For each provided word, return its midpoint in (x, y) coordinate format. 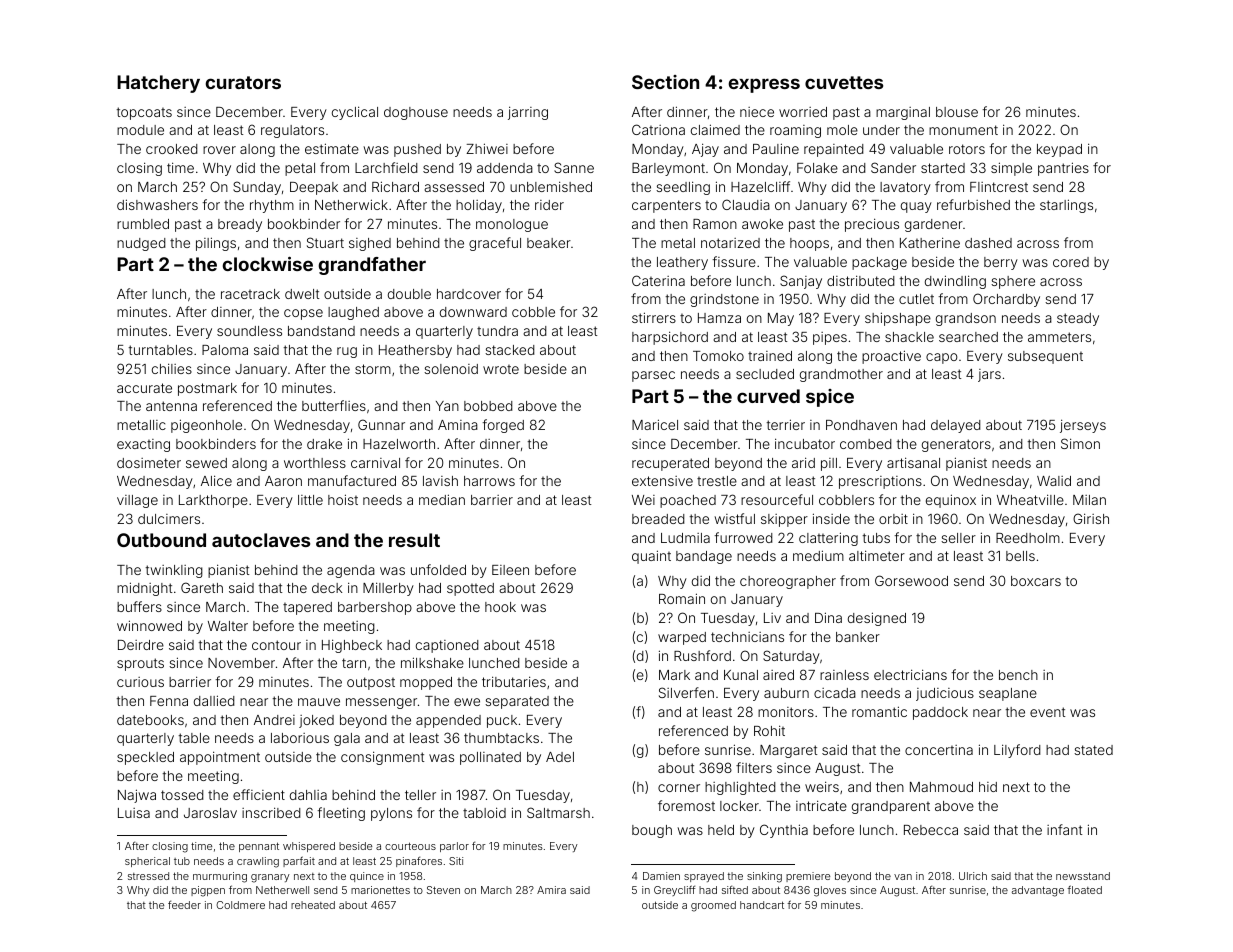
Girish (1091, 518)
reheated (313, 905)
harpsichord (670, 338)
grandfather (372, 266)
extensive (662, 481)
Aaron (283, 481)
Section (665, 82)
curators (243, 82)
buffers (139, 606)
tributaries (514, 681)
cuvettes (844, 82)
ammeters (1059, 337)
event (1047, 712)
